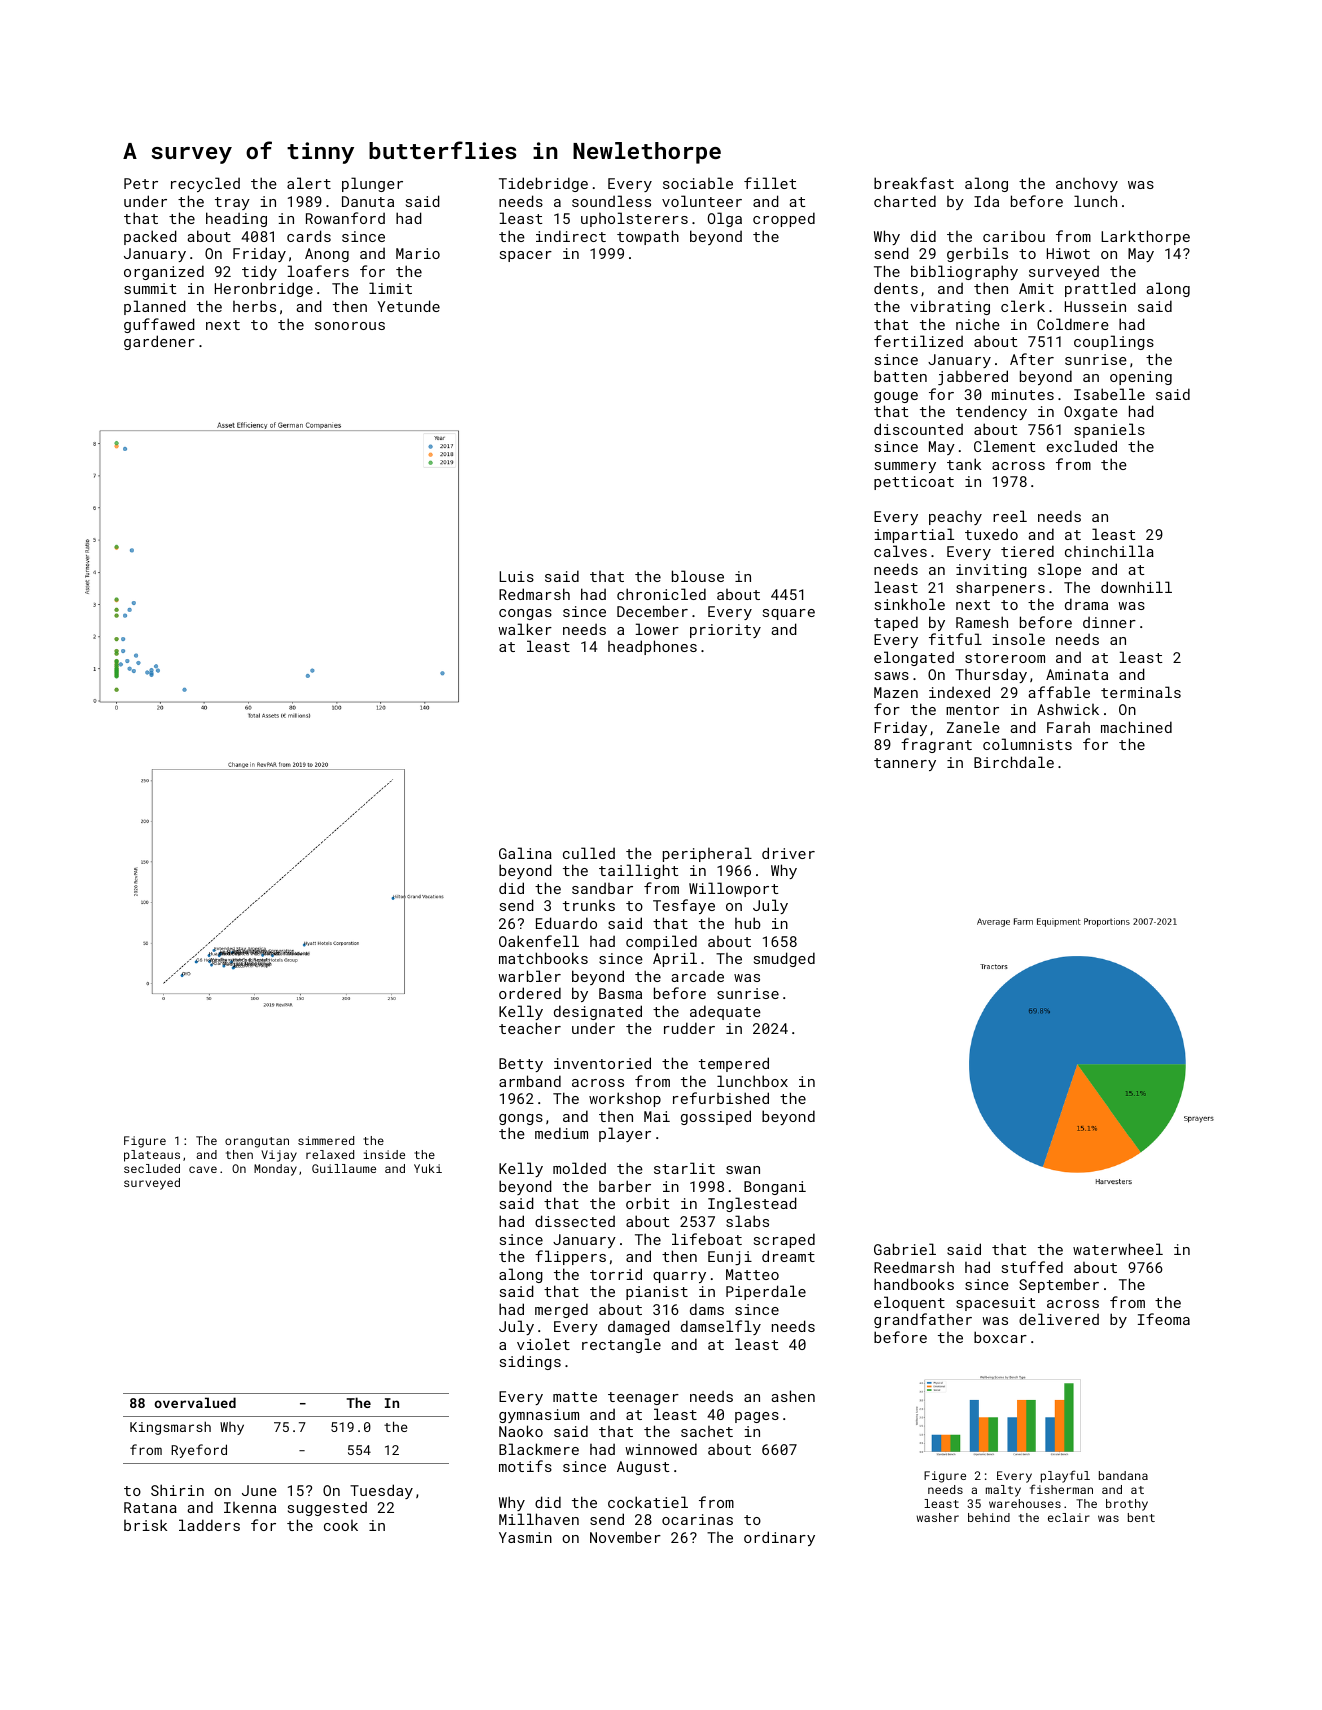 This document has height=1710, width=1322. Describe the element at coordinates (543, 184) in the document. I see `Tidebridge` at that location.
